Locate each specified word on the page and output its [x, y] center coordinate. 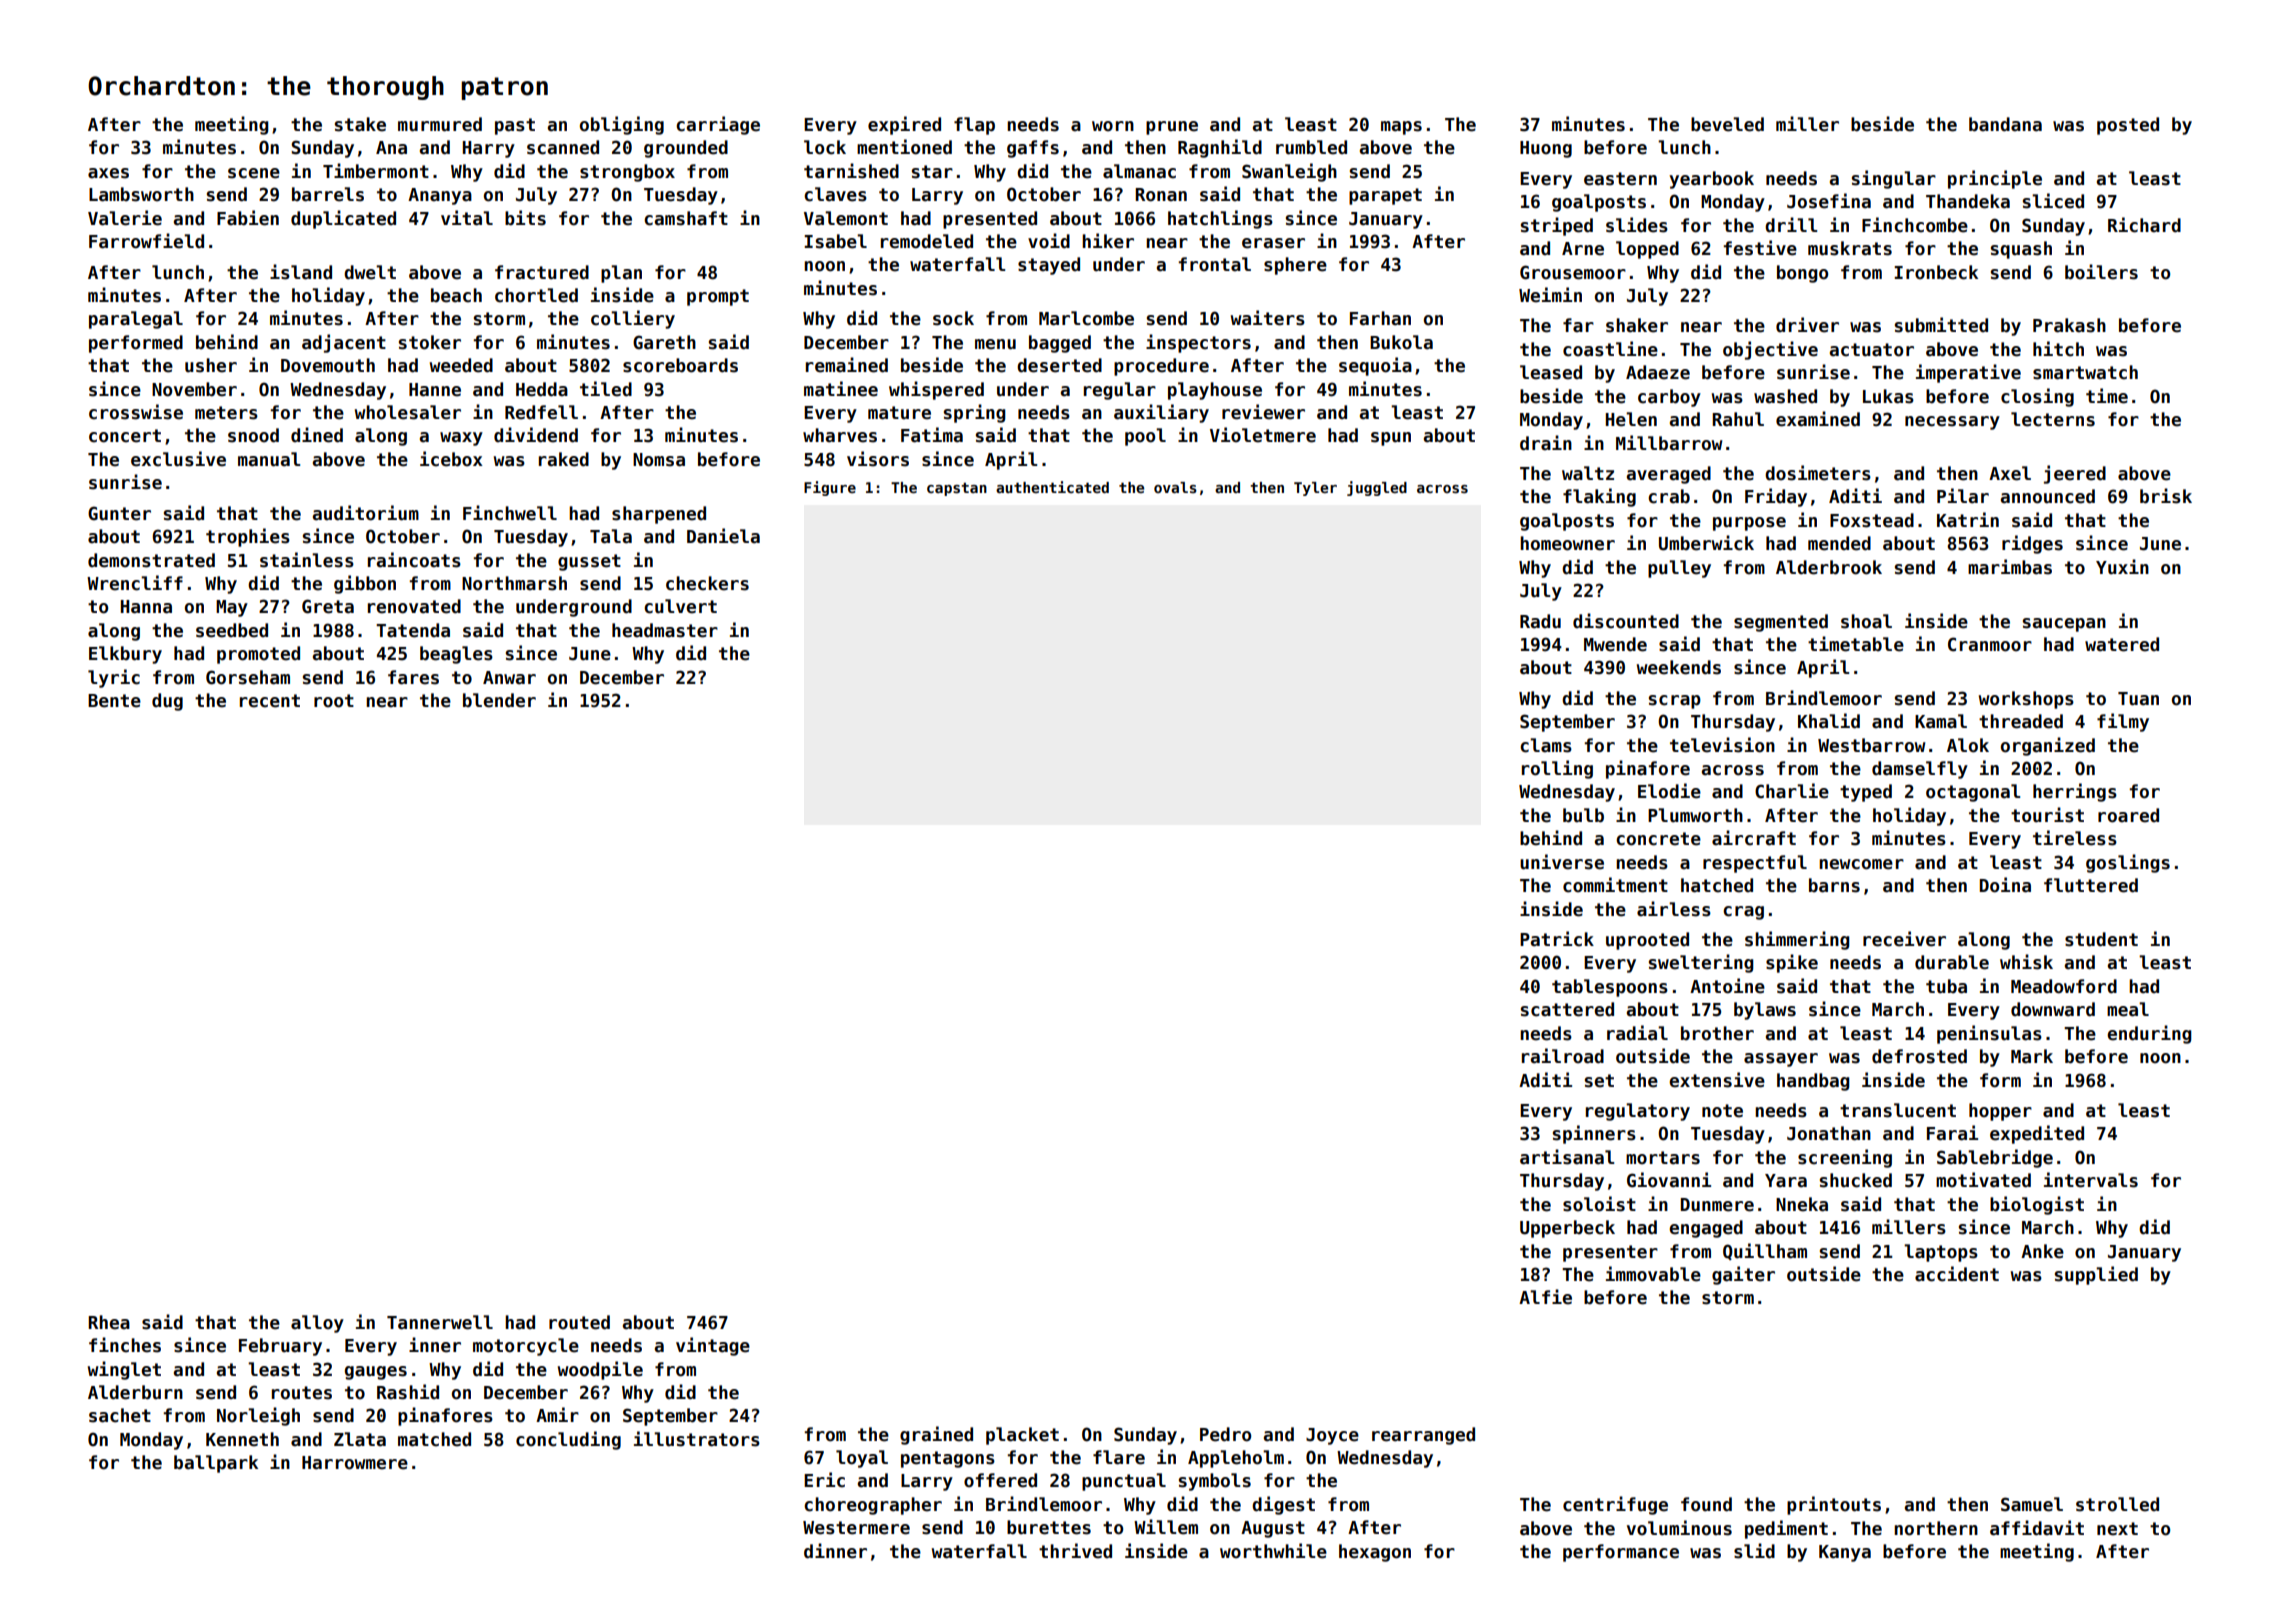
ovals [1175, 487]
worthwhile [1273, 1551]
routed [579, 1322]
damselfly [1920, 770]
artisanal [1567, 1157]
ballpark [216, 1464]
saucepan [2064, 625]
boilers [2101, 272]
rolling [1557, 769]
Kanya [1845, 1553]
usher [211, 365]
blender [499, 700]
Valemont [846, 218]
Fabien [248, 218]
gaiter [1743, 1275]
